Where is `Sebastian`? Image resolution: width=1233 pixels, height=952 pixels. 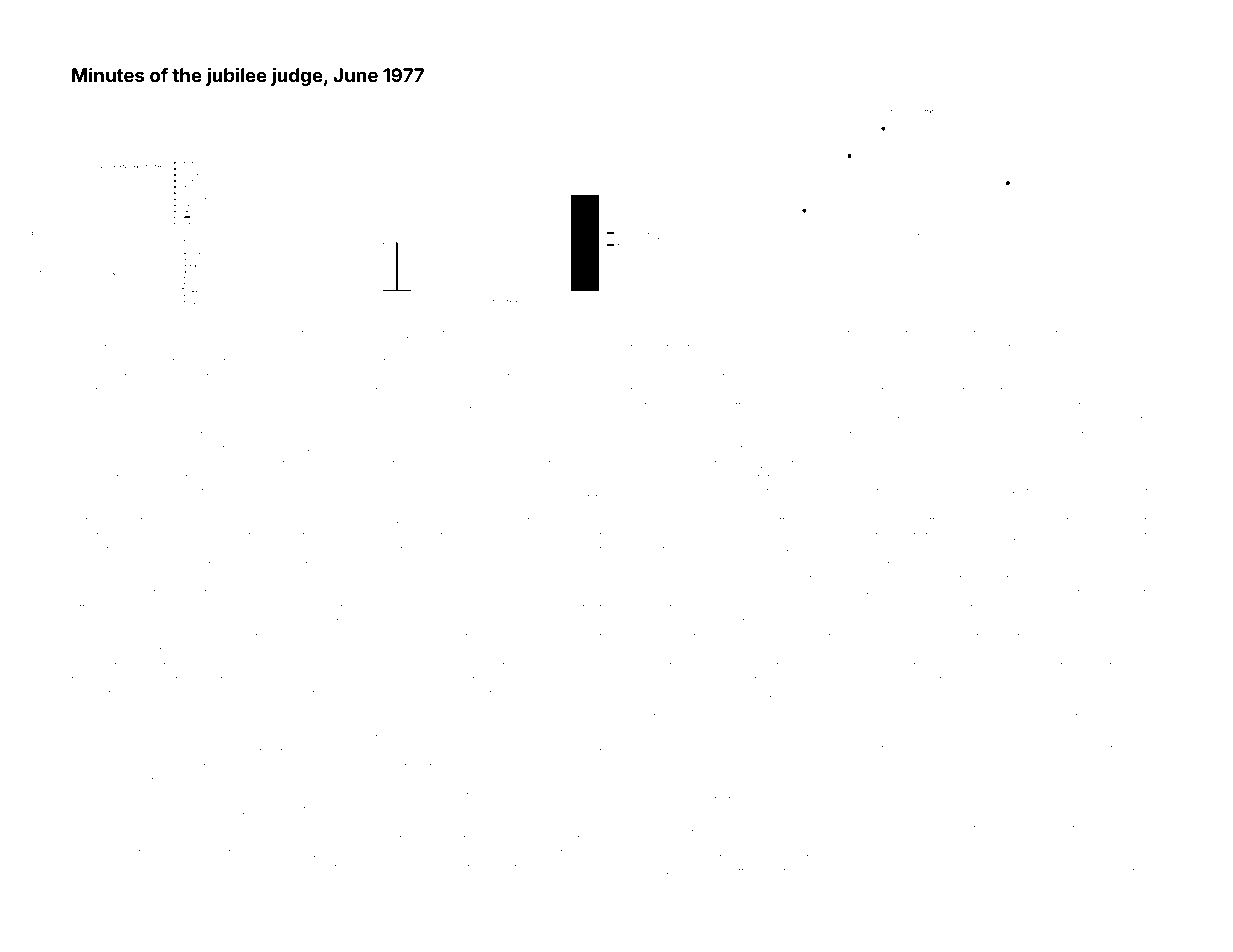 Sebastian is located at coordinates (246, 564).
